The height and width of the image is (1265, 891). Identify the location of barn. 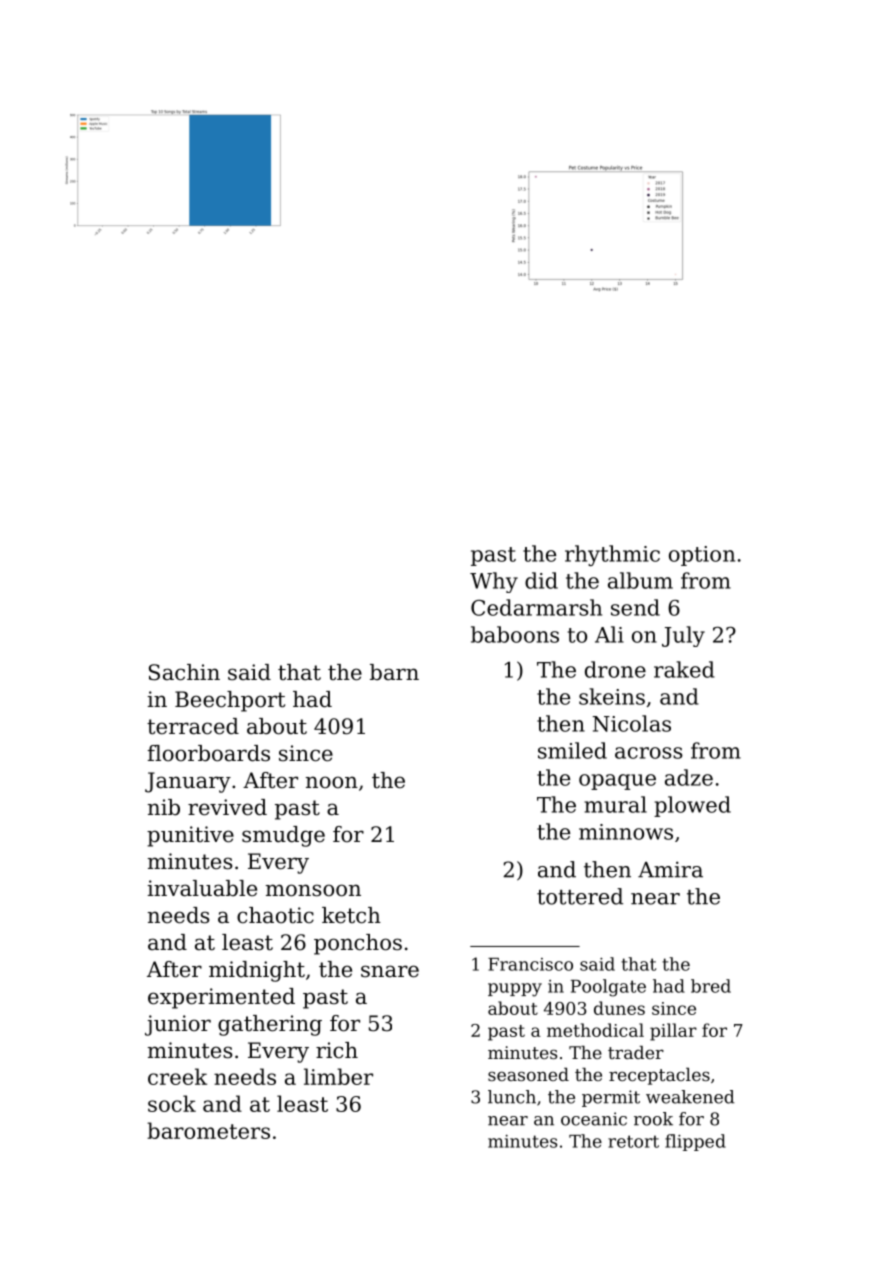
(394, 672).
